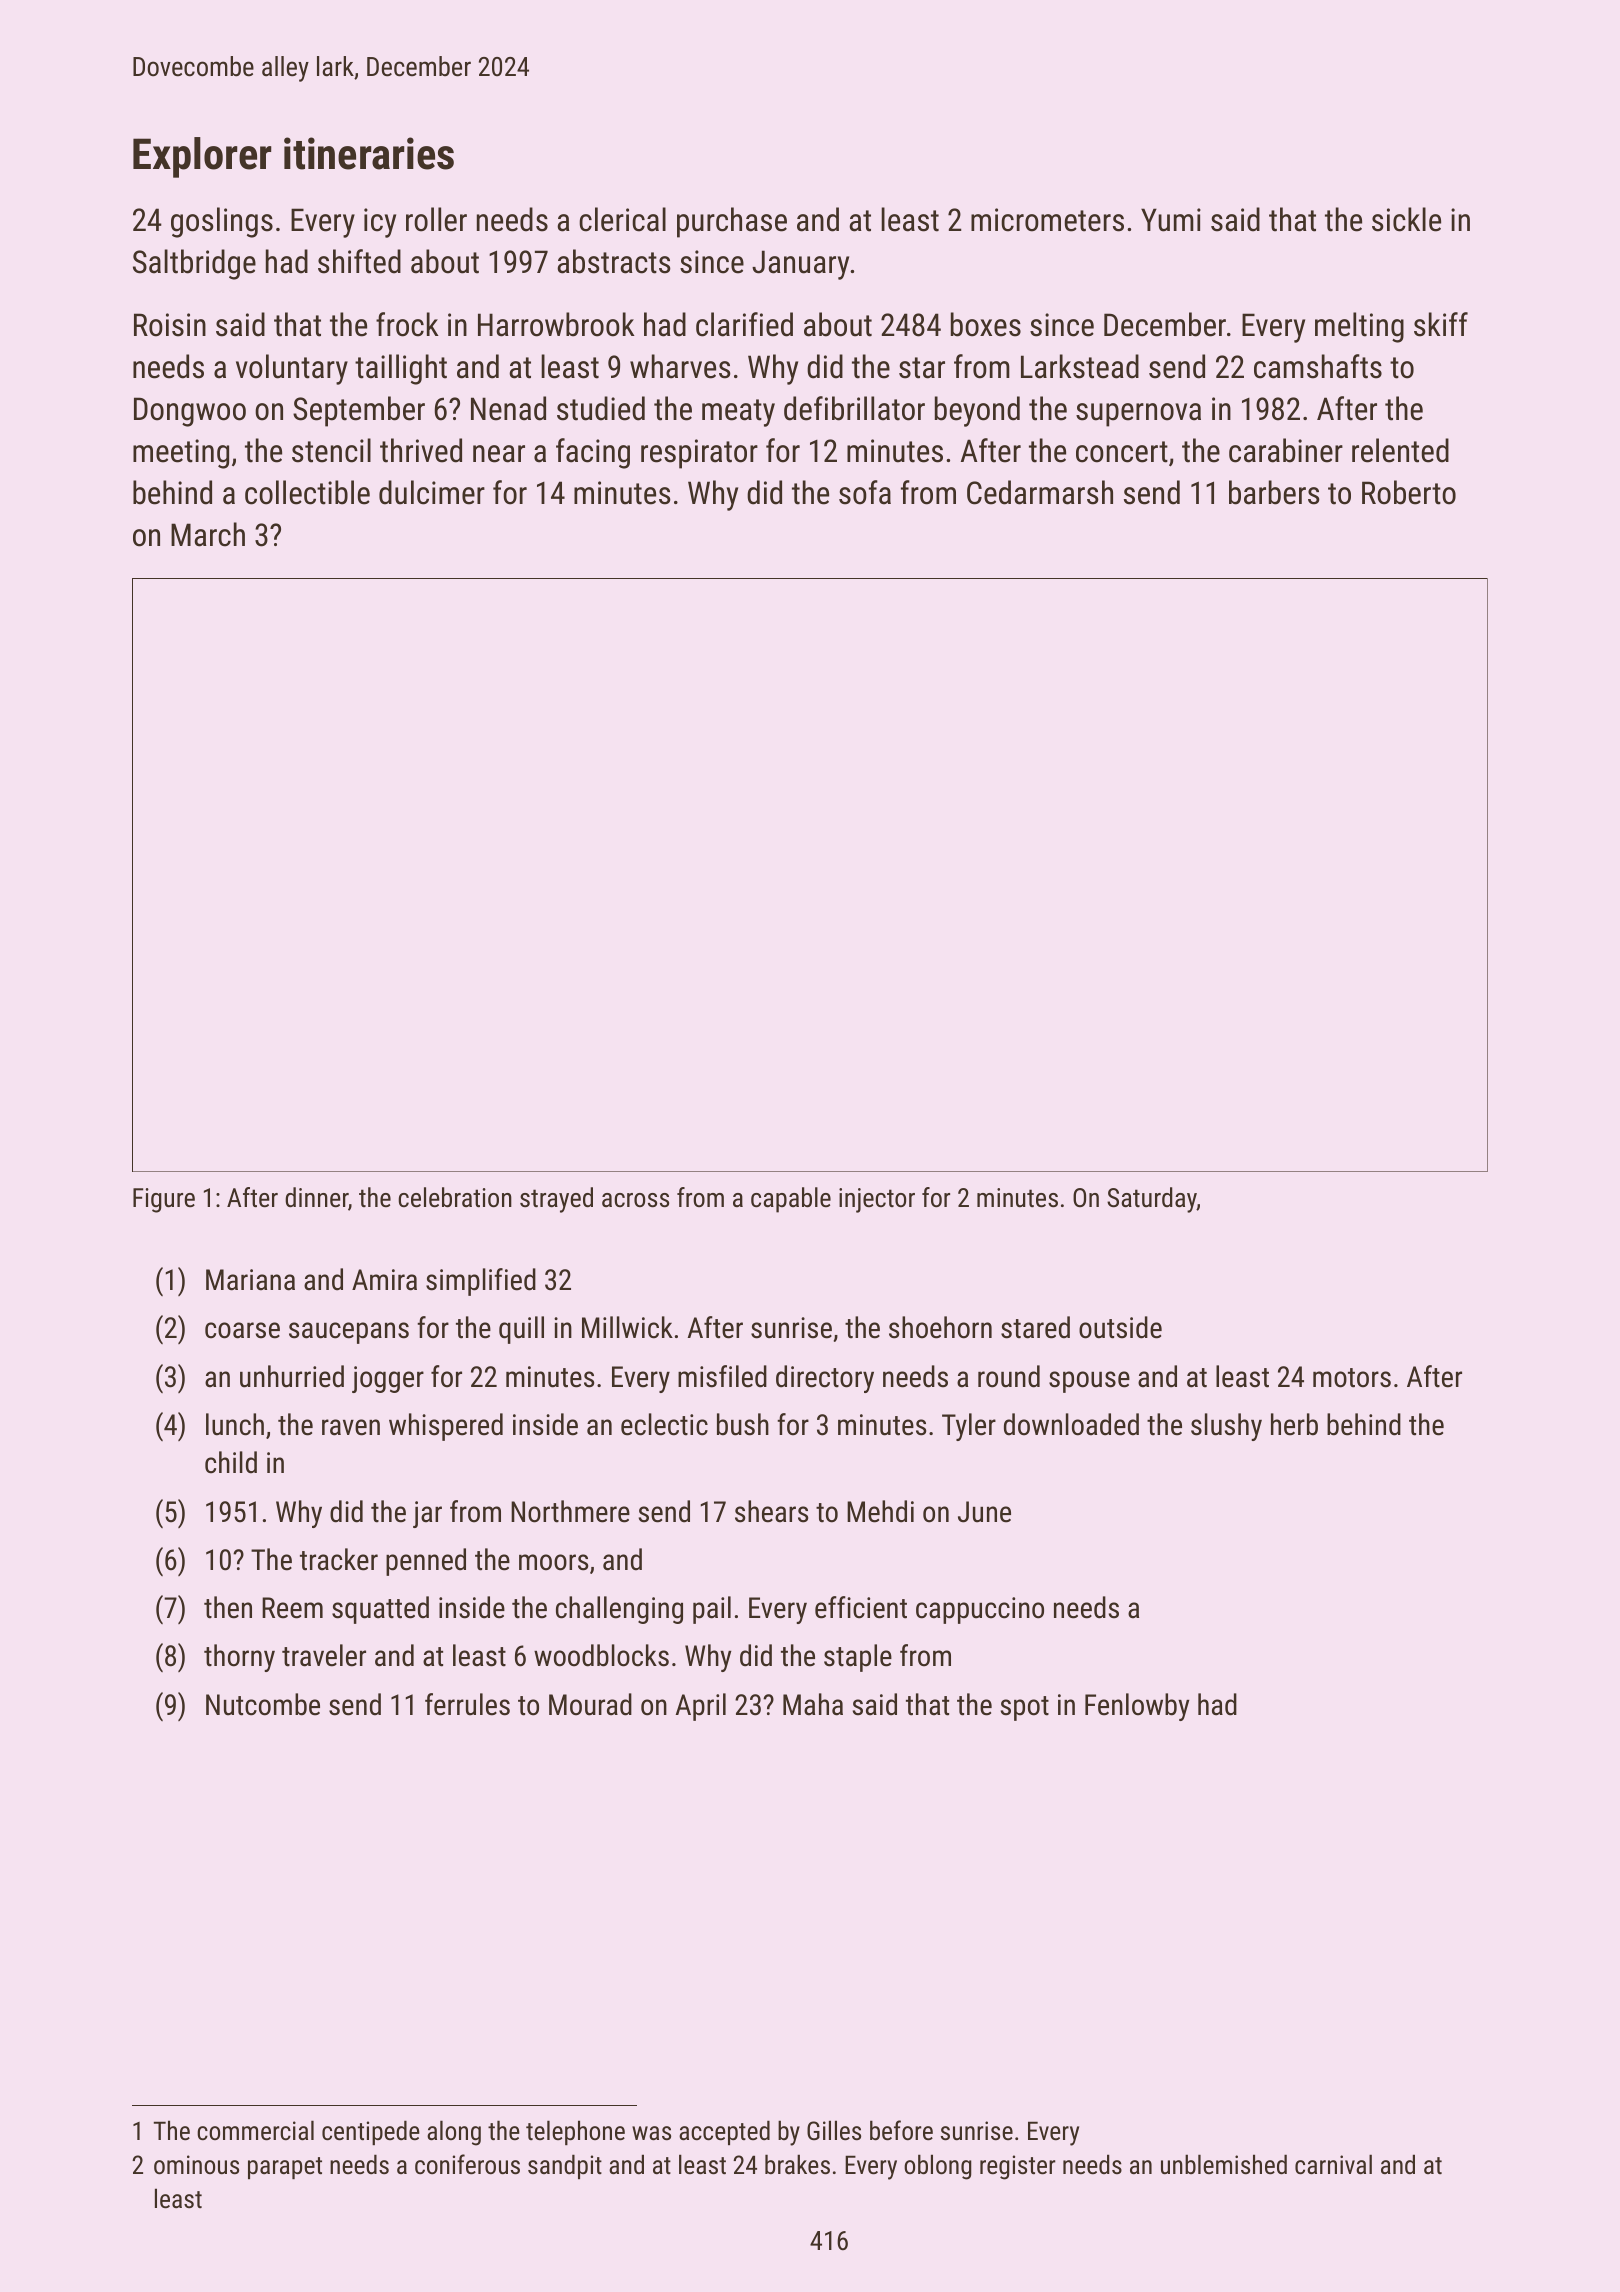 The height and width of the page is (2292, 1620). I want to click on dinner, so click(316, 1197).
